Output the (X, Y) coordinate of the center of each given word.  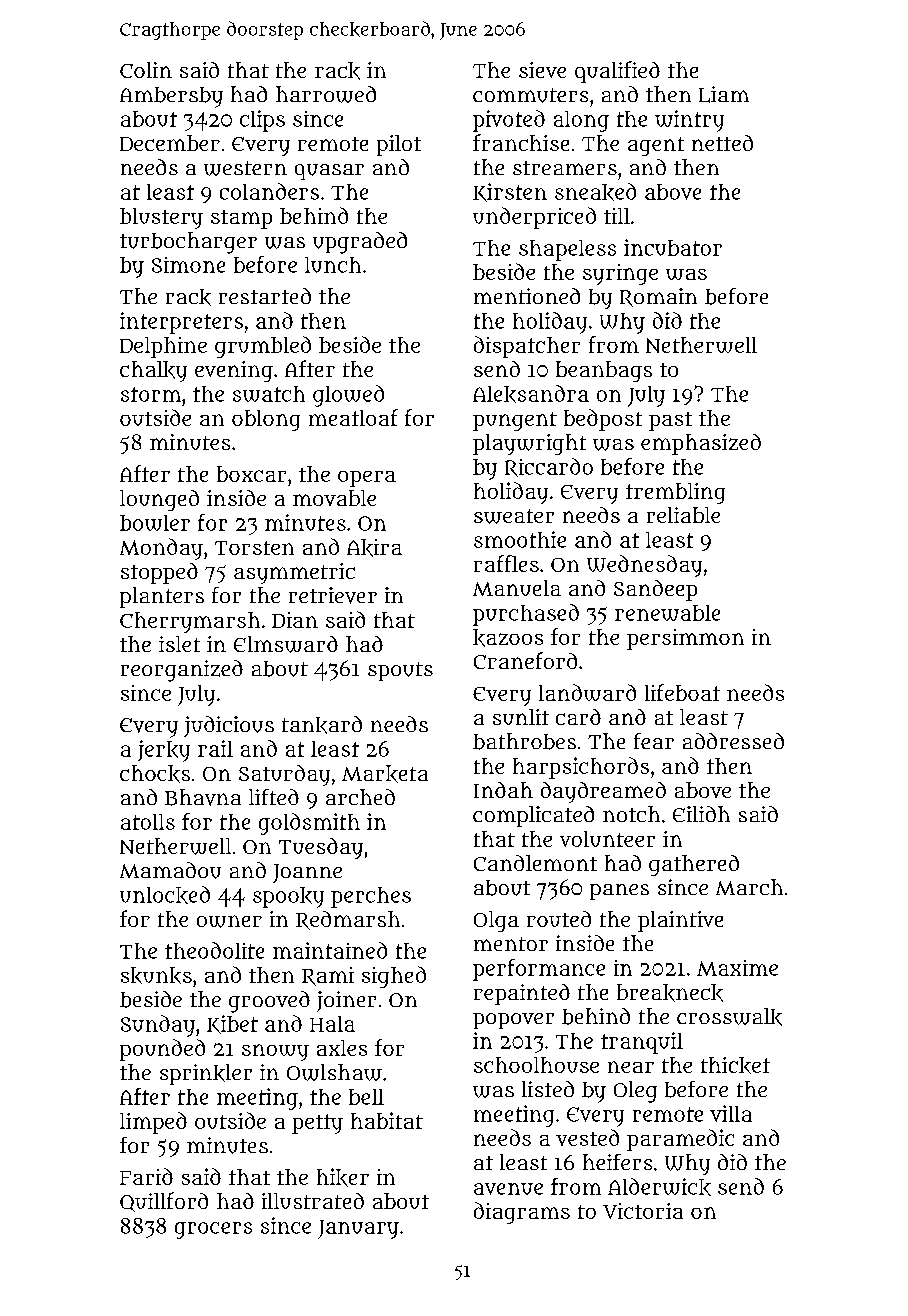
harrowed (326, 94)
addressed (733, 741)
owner (229, 921)
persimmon (685, 639)
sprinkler (206, 1074)
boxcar (251, 474)
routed (559, 919)
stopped (159, 573)
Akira (374, 548)
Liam (724, 94)
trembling (675, 493)
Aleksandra (531, 394)
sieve (542, 70)
